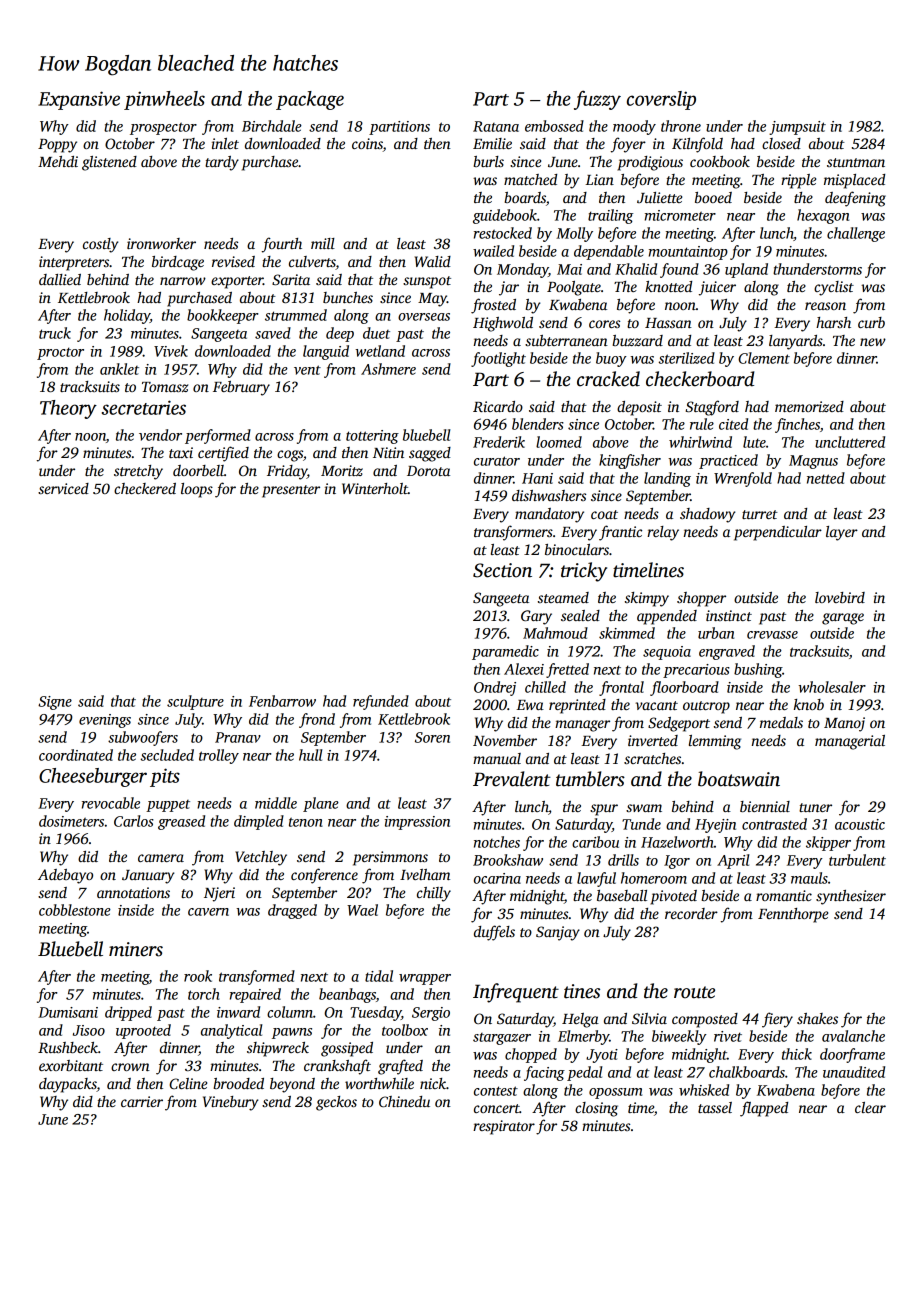 This screenshot has height=1308, width=924. I want to click on fuzzy, so click(597, 100).
